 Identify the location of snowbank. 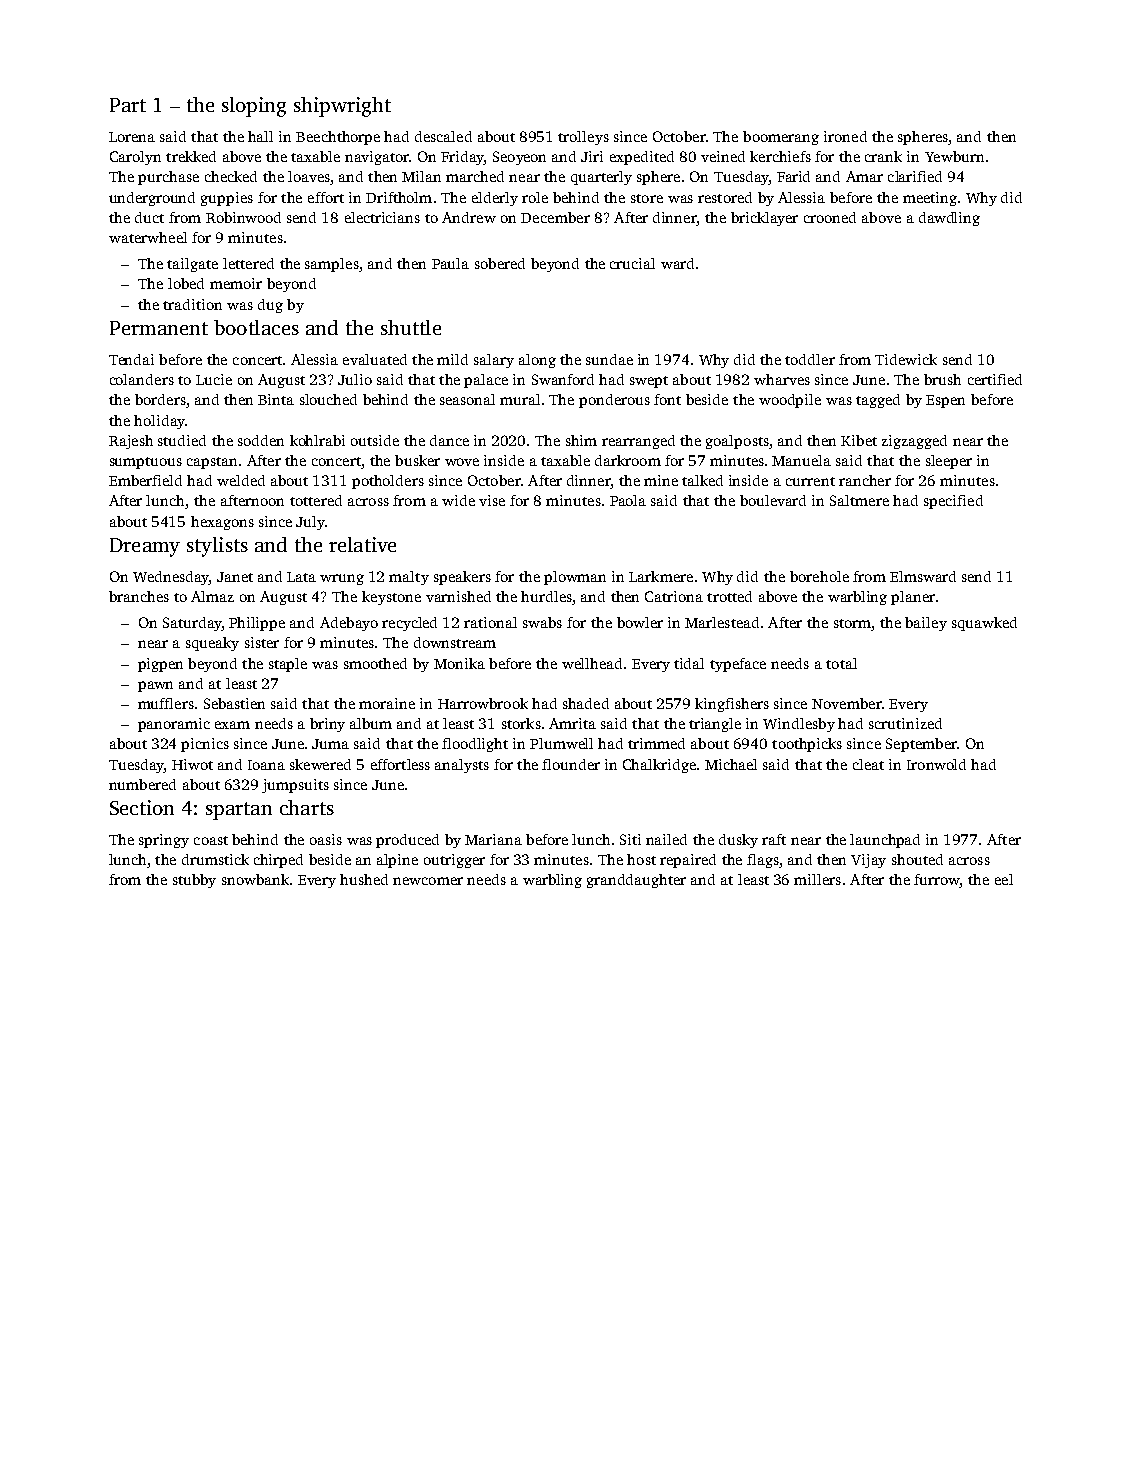
(255, 879).
